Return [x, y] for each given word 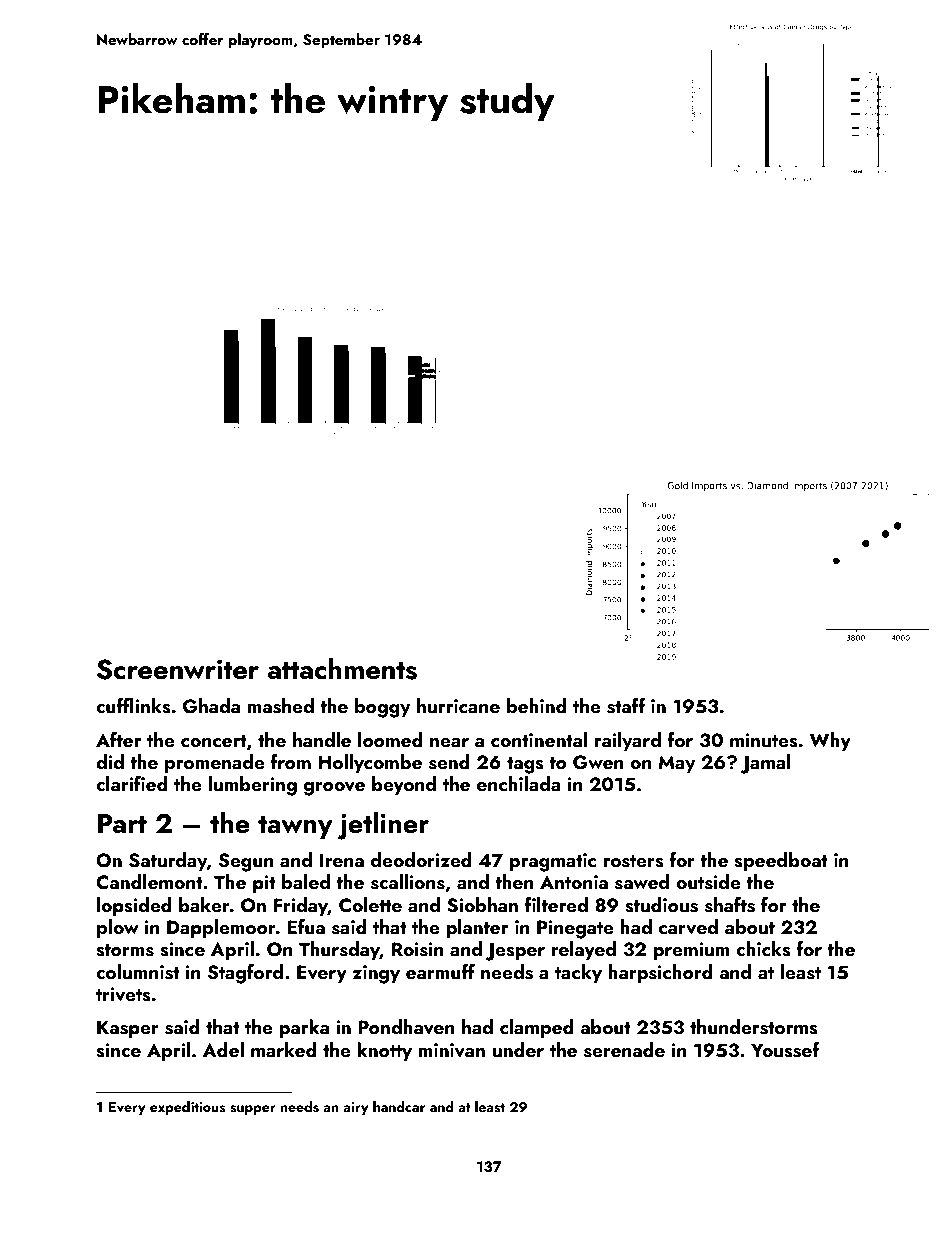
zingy [376, 974]
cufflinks [133, 706]
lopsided [134, 906]
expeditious [188, 1108]
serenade [624, 1050]
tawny [295, 827]
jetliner [383, 825]
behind [537, 705]
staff [626, 706]
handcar [399, 1106]
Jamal [765, 764]
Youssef [785, 1050]
